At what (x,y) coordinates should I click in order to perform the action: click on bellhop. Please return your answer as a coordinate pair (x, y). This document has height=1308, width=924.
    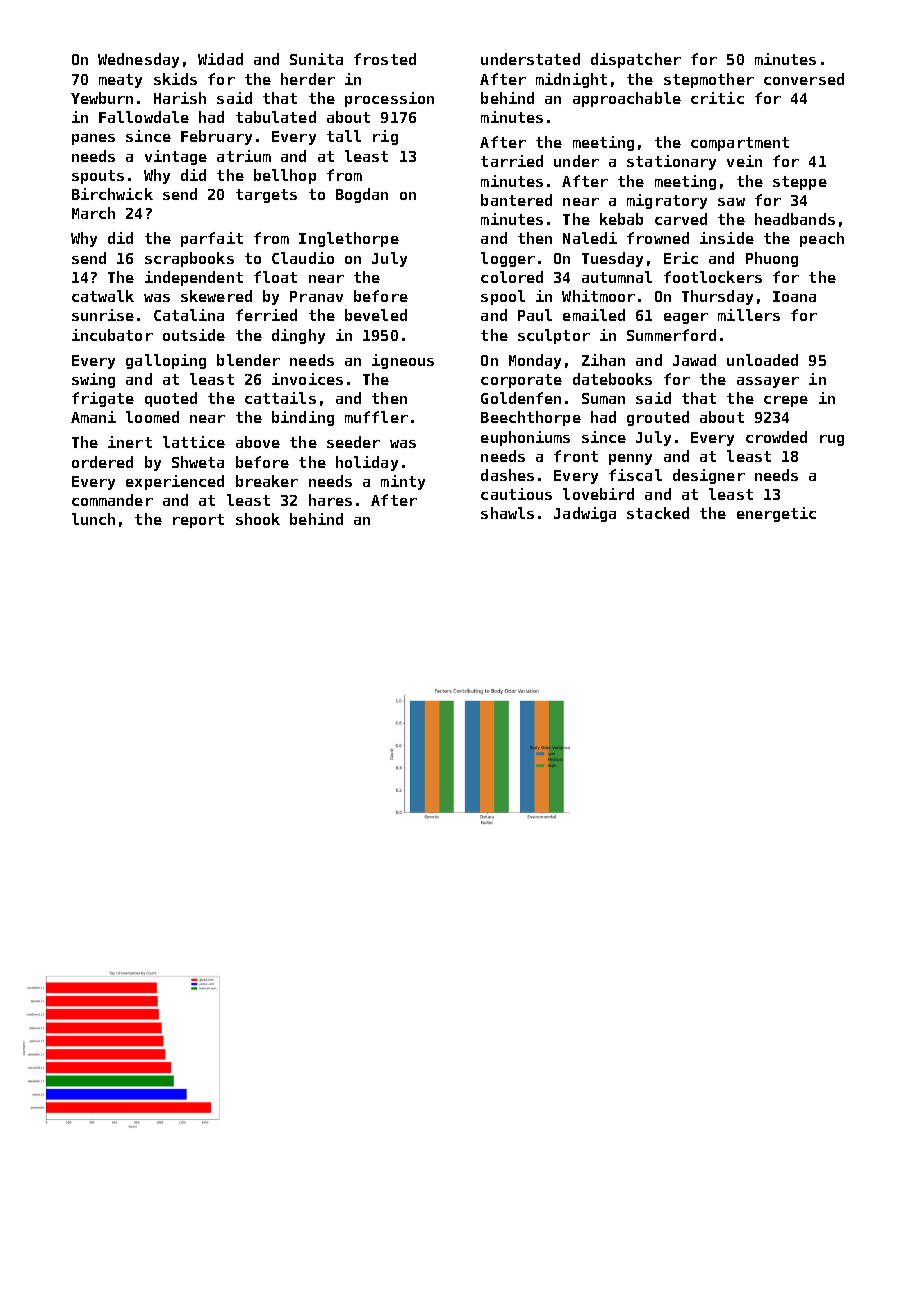
    Looking at the image, I should click on (285, 176).
